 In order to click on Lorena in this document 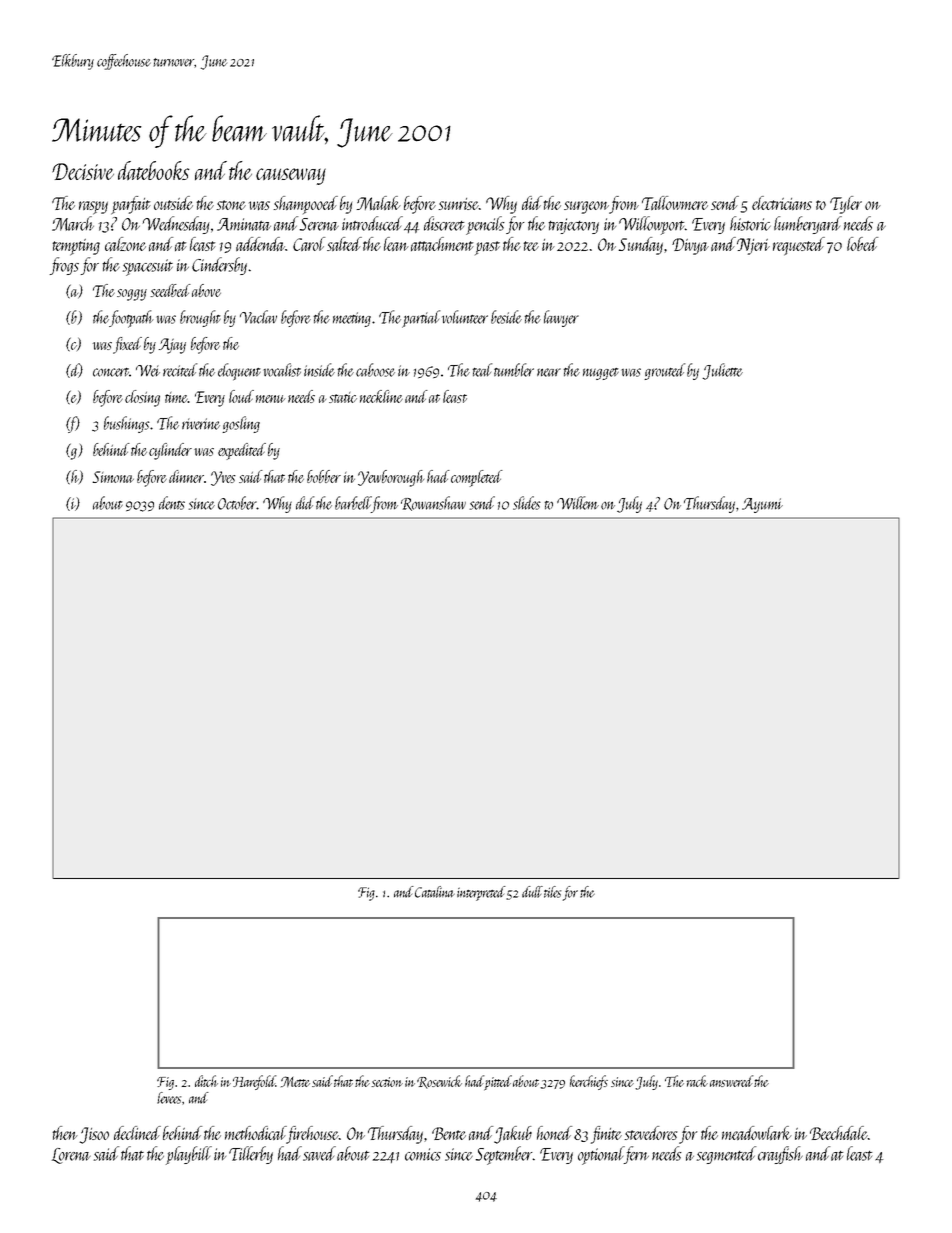, I will do `click(71, 1156)`.
